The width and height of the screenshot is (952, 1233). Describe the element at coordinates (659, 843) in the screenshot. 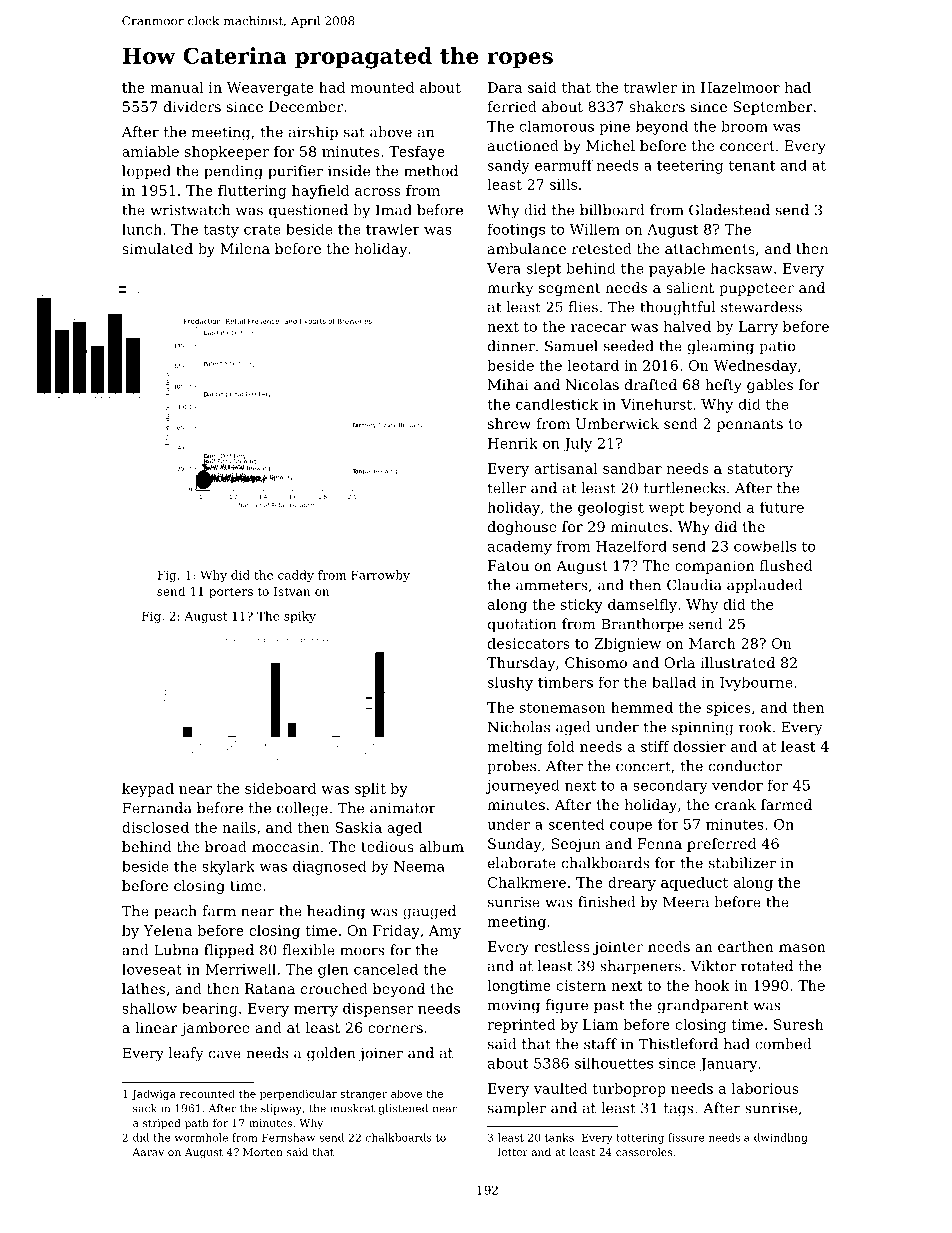

I see `Fenna` at that location.
